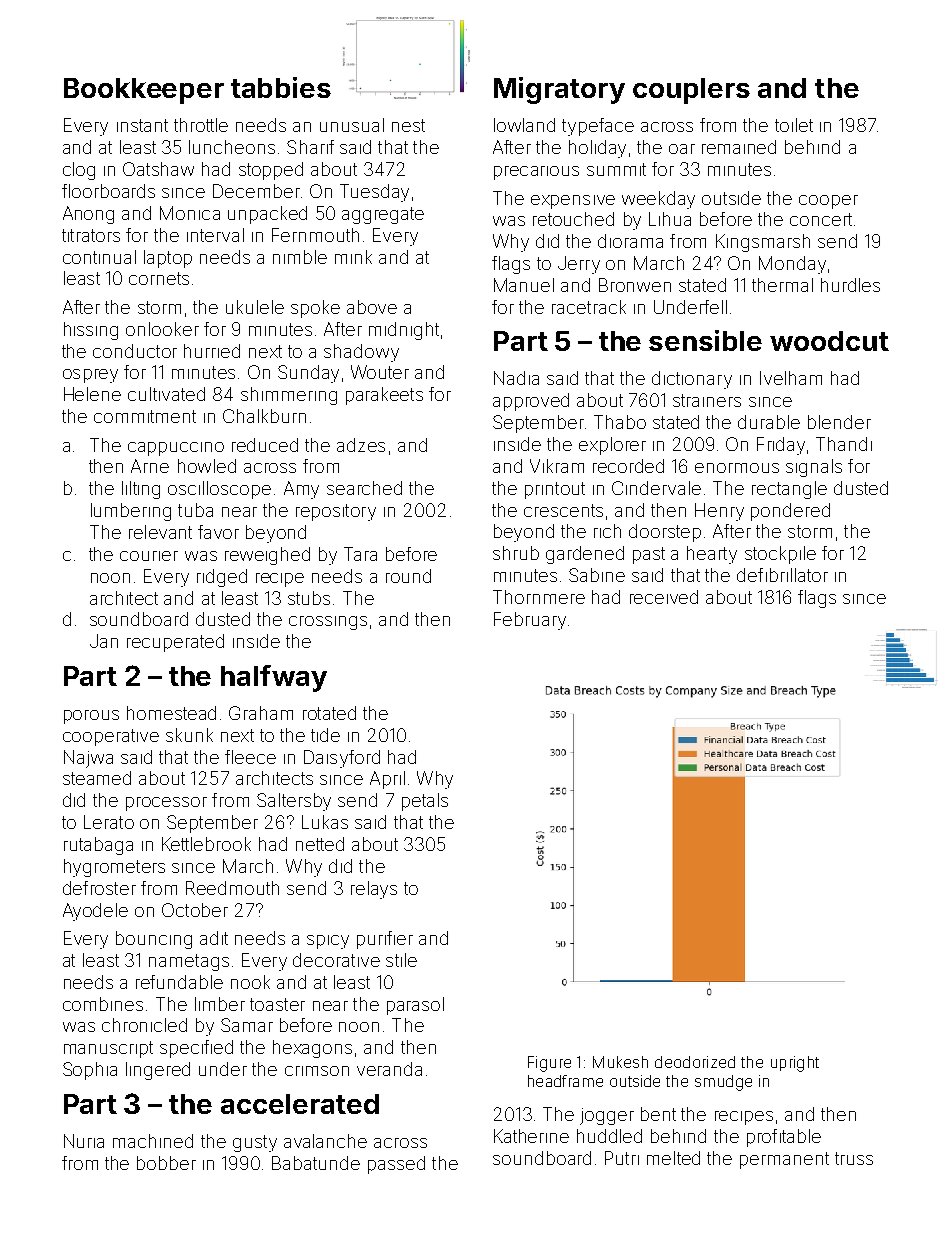 Image resolution: width=952 pixels, height=1233 pixels. I want to click on cornets, so click(159, 278).
